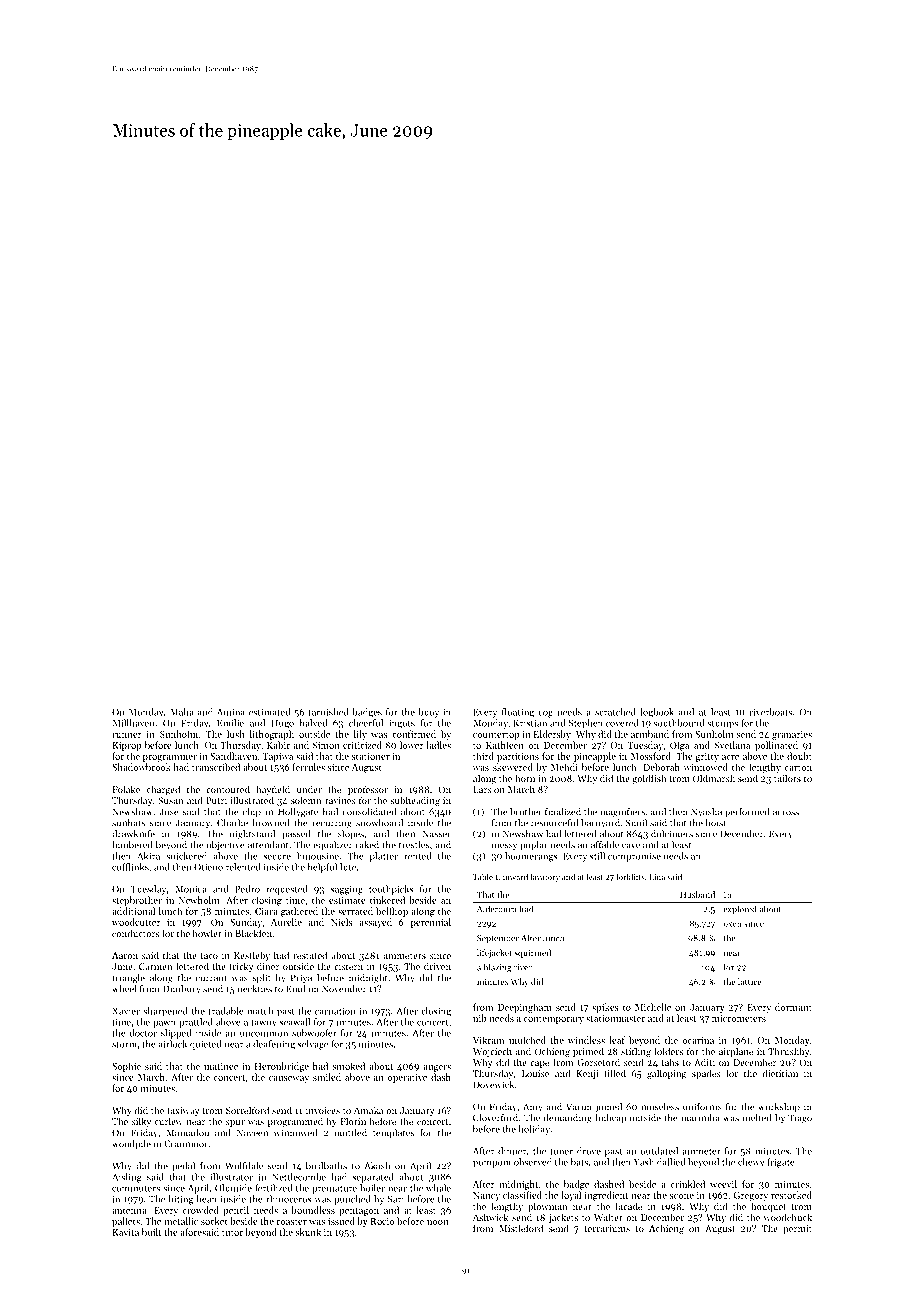 The height and width of the page is (1308, 924). What do you see at coordinates (659, 1151) in the page?
I see `outdated` at bounding box center [659, 1151].
